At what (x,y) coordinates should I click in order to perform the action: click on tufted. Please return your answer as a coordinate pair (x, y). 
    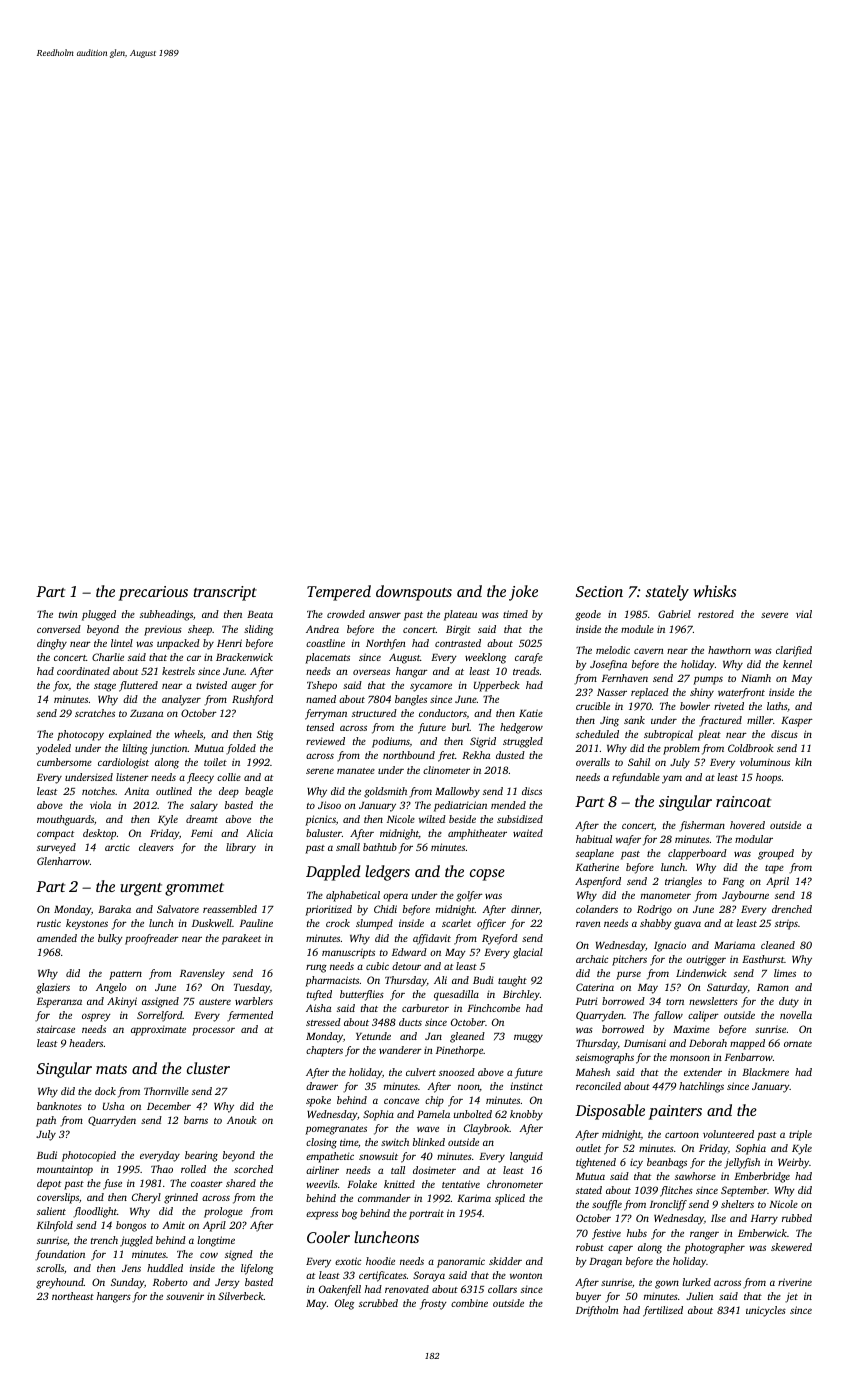
    Looking at the image, I should click on (319, 995).
